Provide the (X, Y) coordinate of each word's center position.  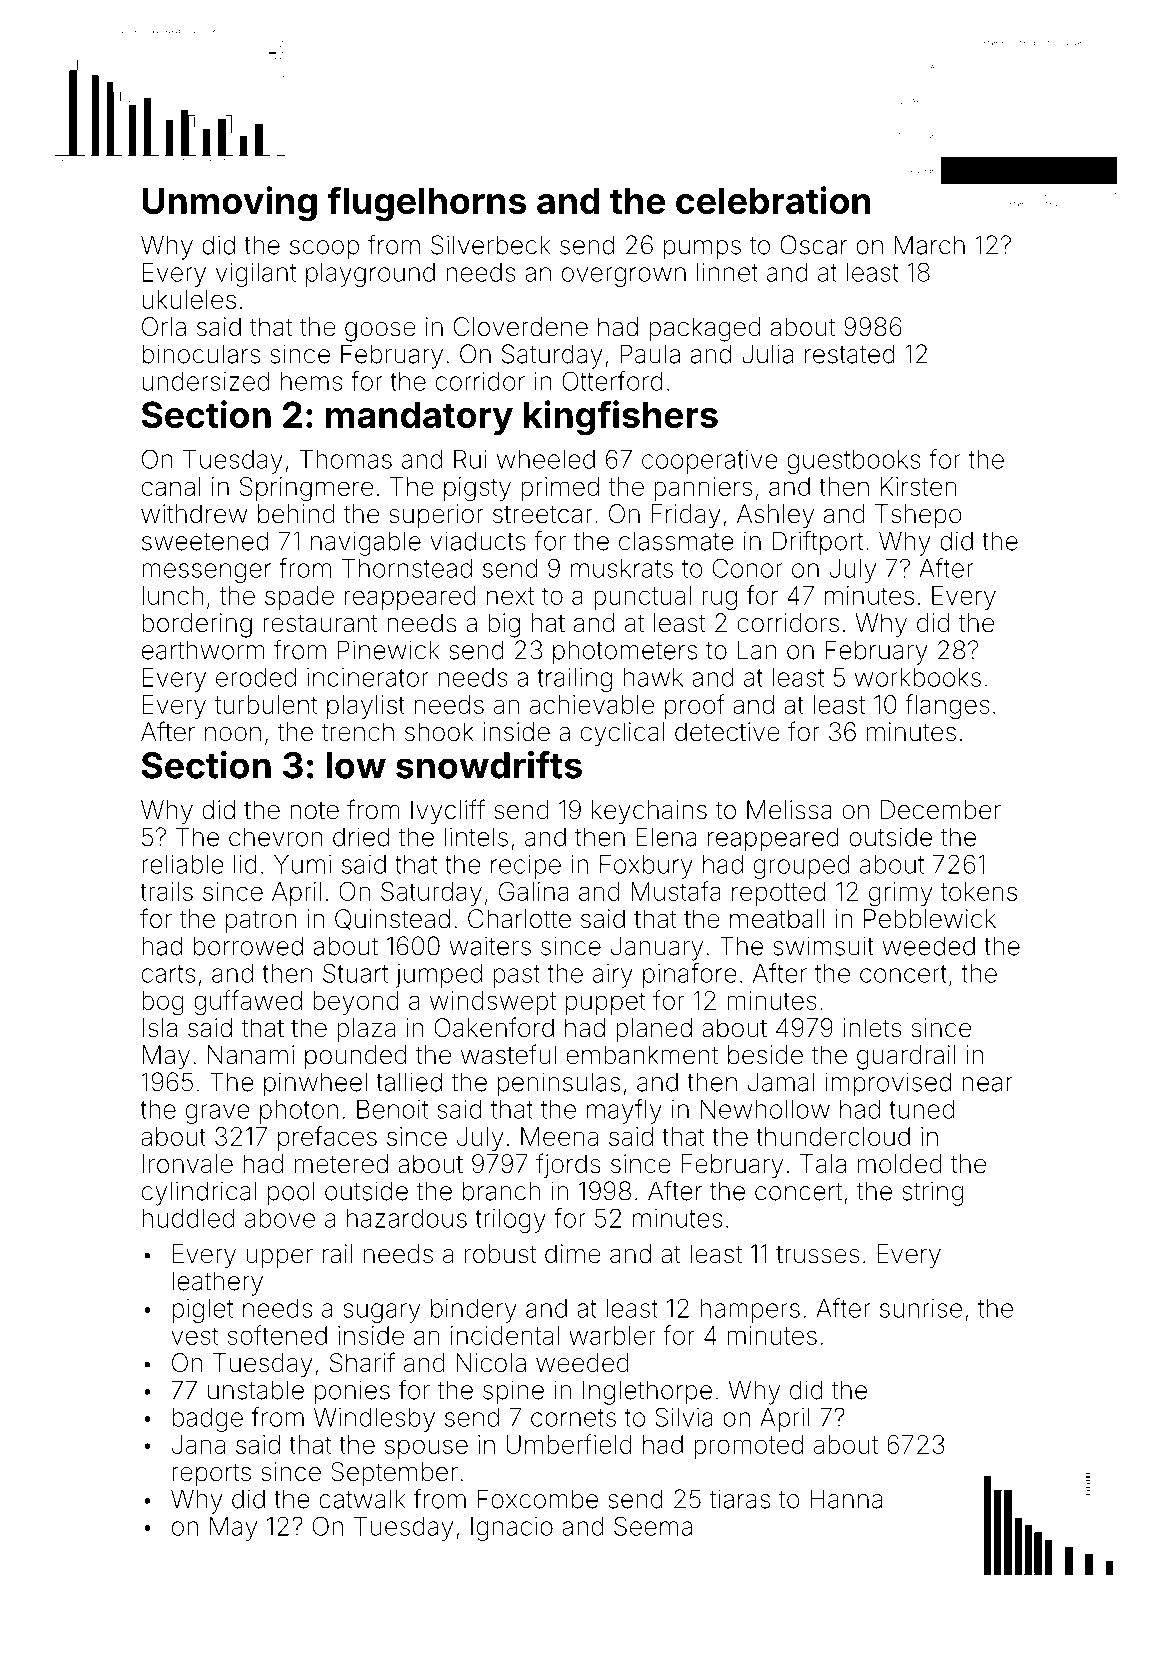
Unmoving (229, 204)
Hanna (846, 1499)
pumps (702, 250)
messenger (206, 573)
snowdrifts (489, 765)
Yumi (302, 864)
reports (211, 1474)
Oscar (813, 245)
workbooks (918, 677)
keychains (649, 812)
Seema (653, 1526)
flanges (947, 707)
